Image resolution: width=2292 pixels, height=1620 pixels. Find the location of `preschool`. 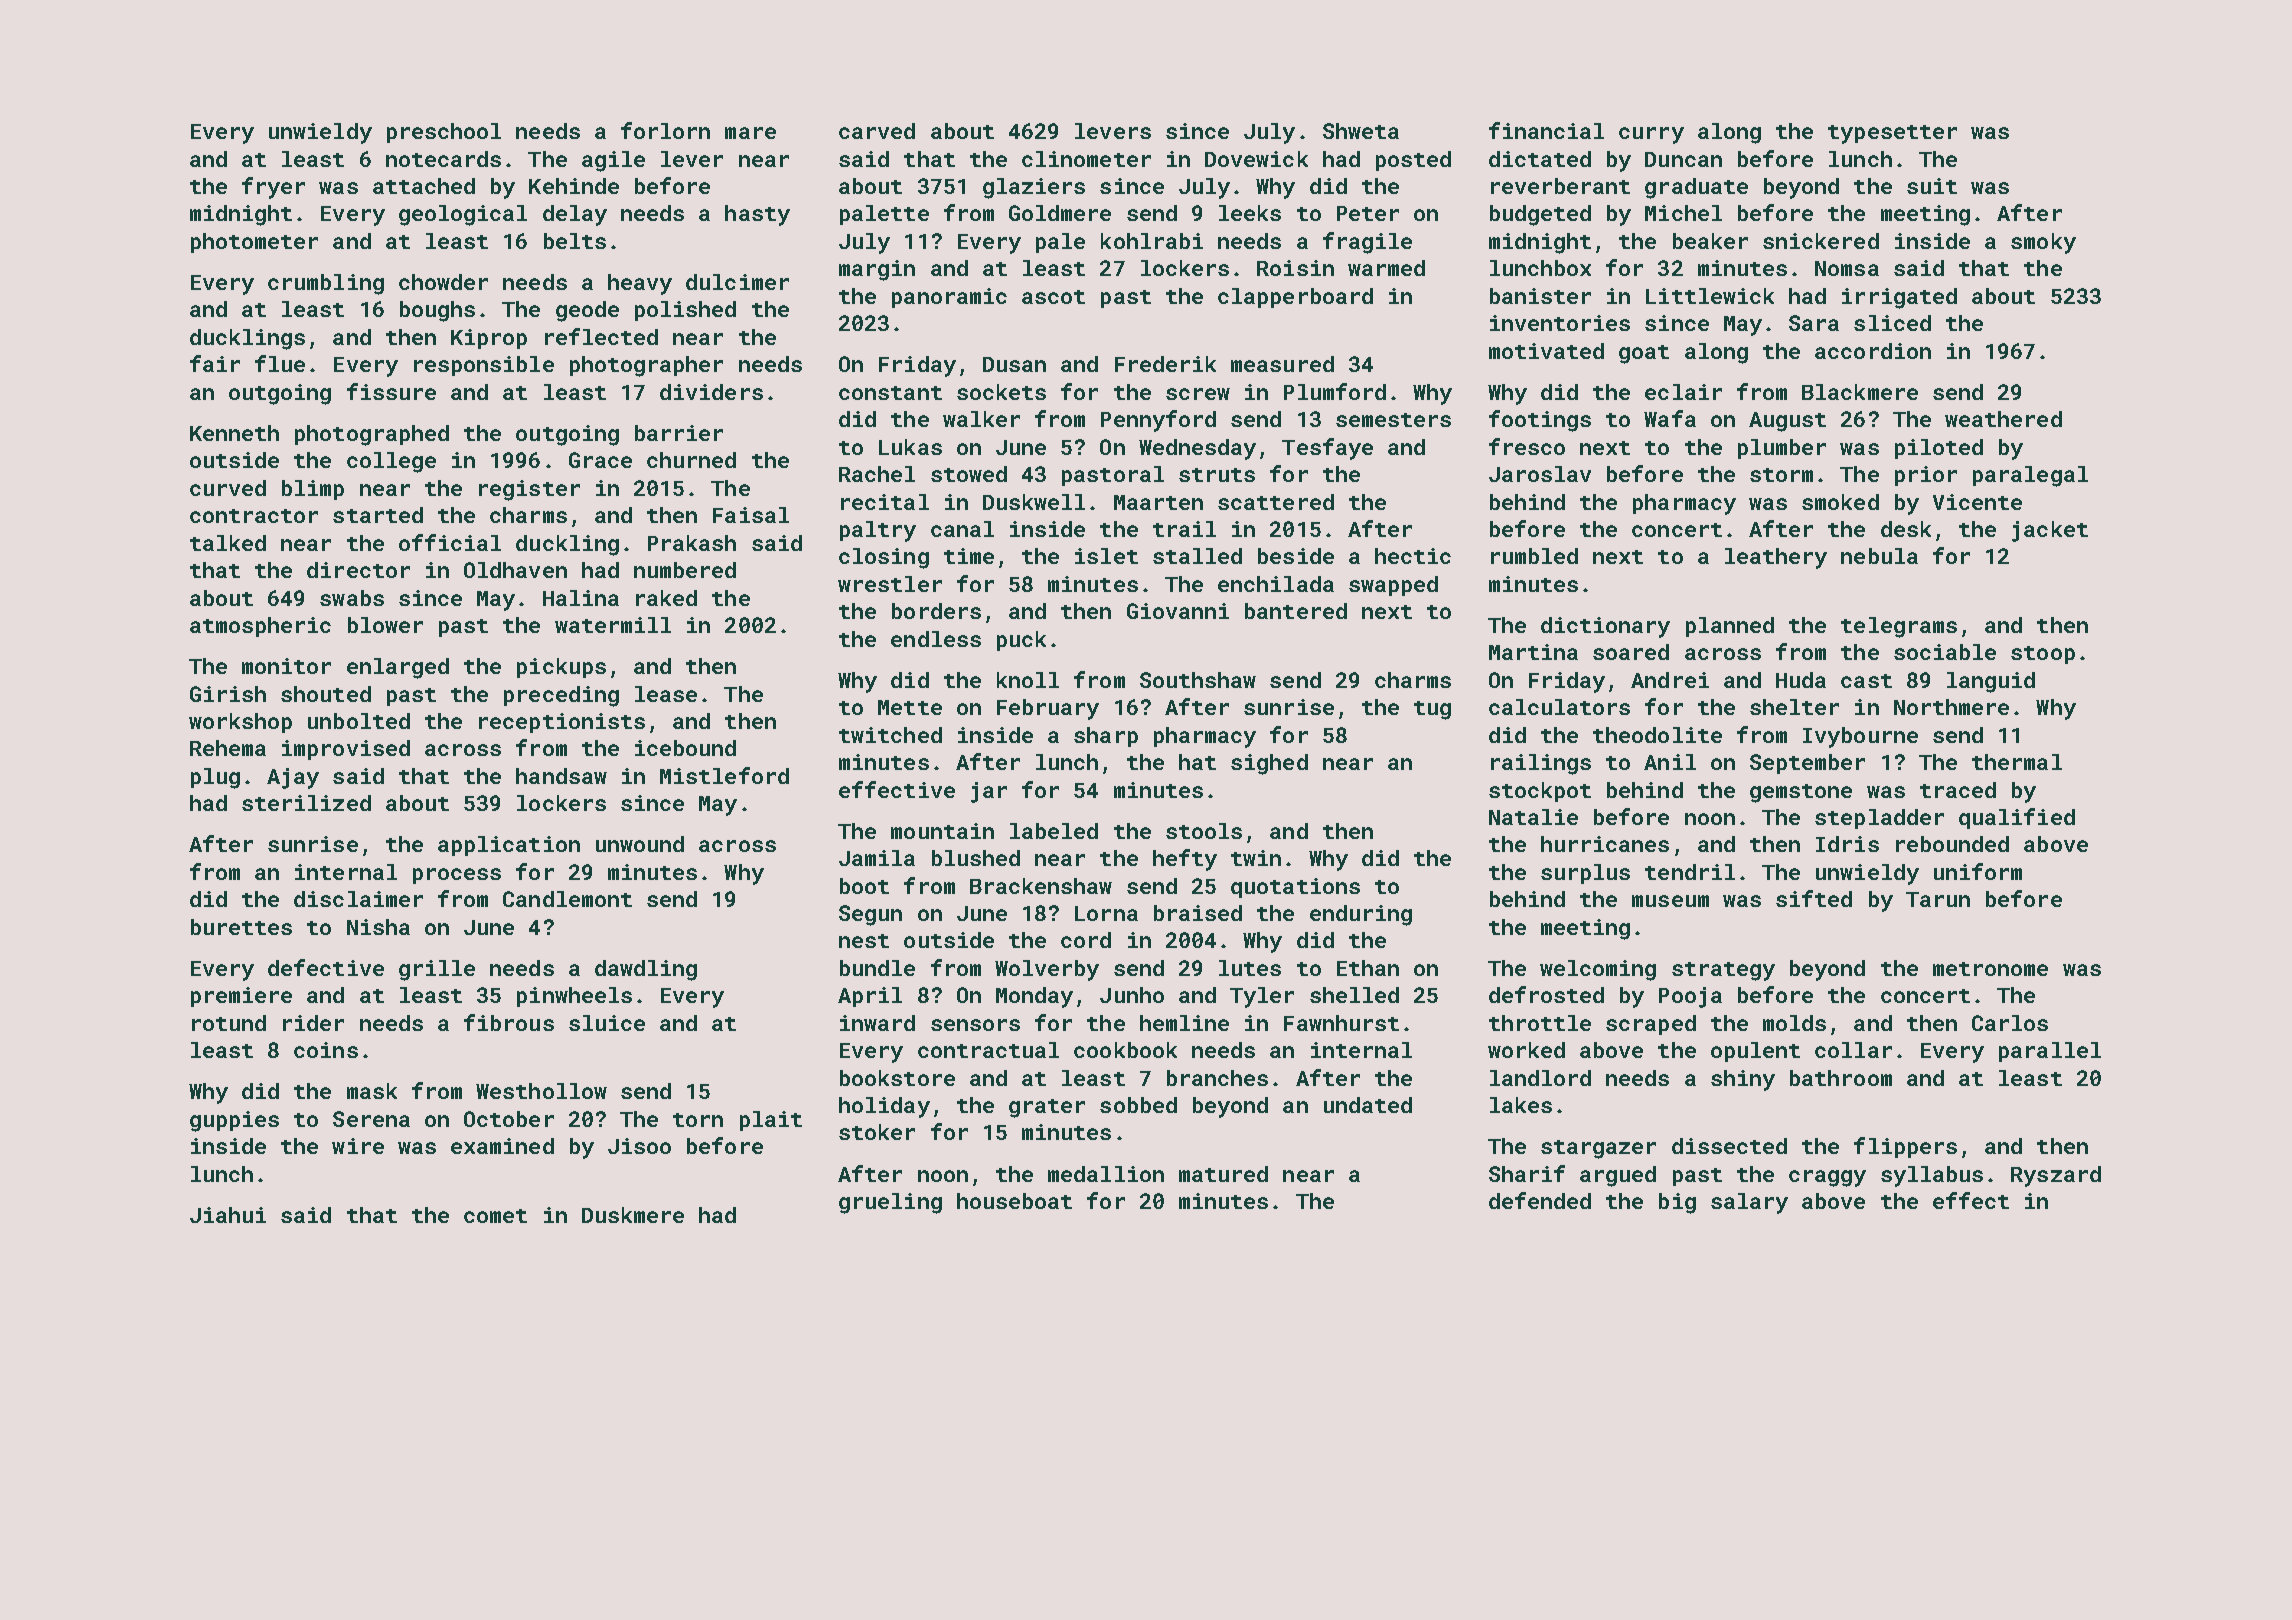

preschool is located at coordinates (444, 133).
